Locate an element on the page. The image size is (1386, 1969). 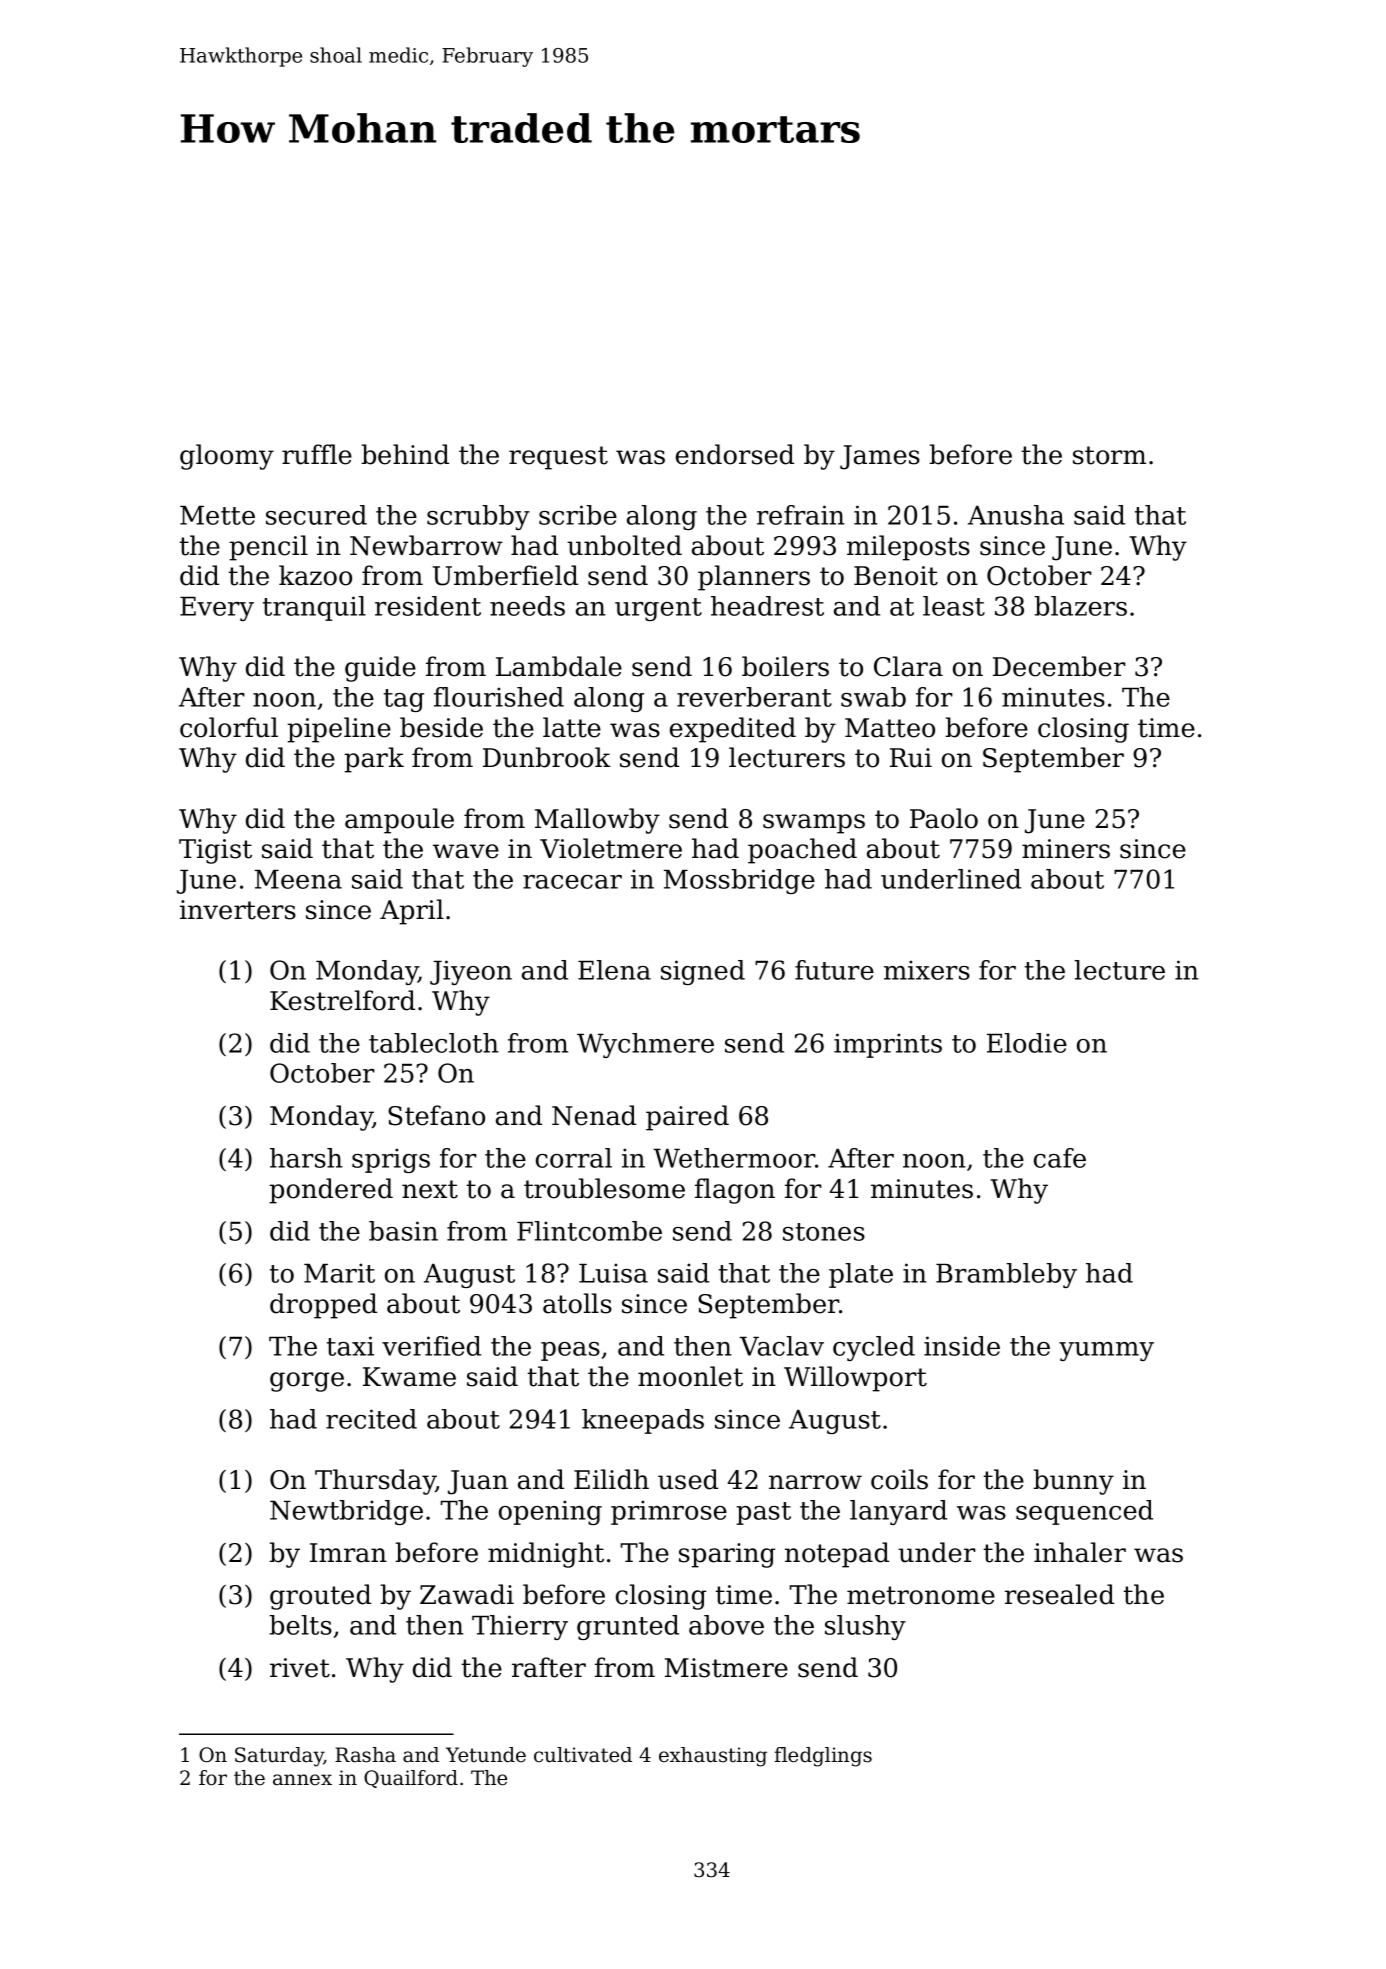
cafe is located at coordinates (1060, 1158).
